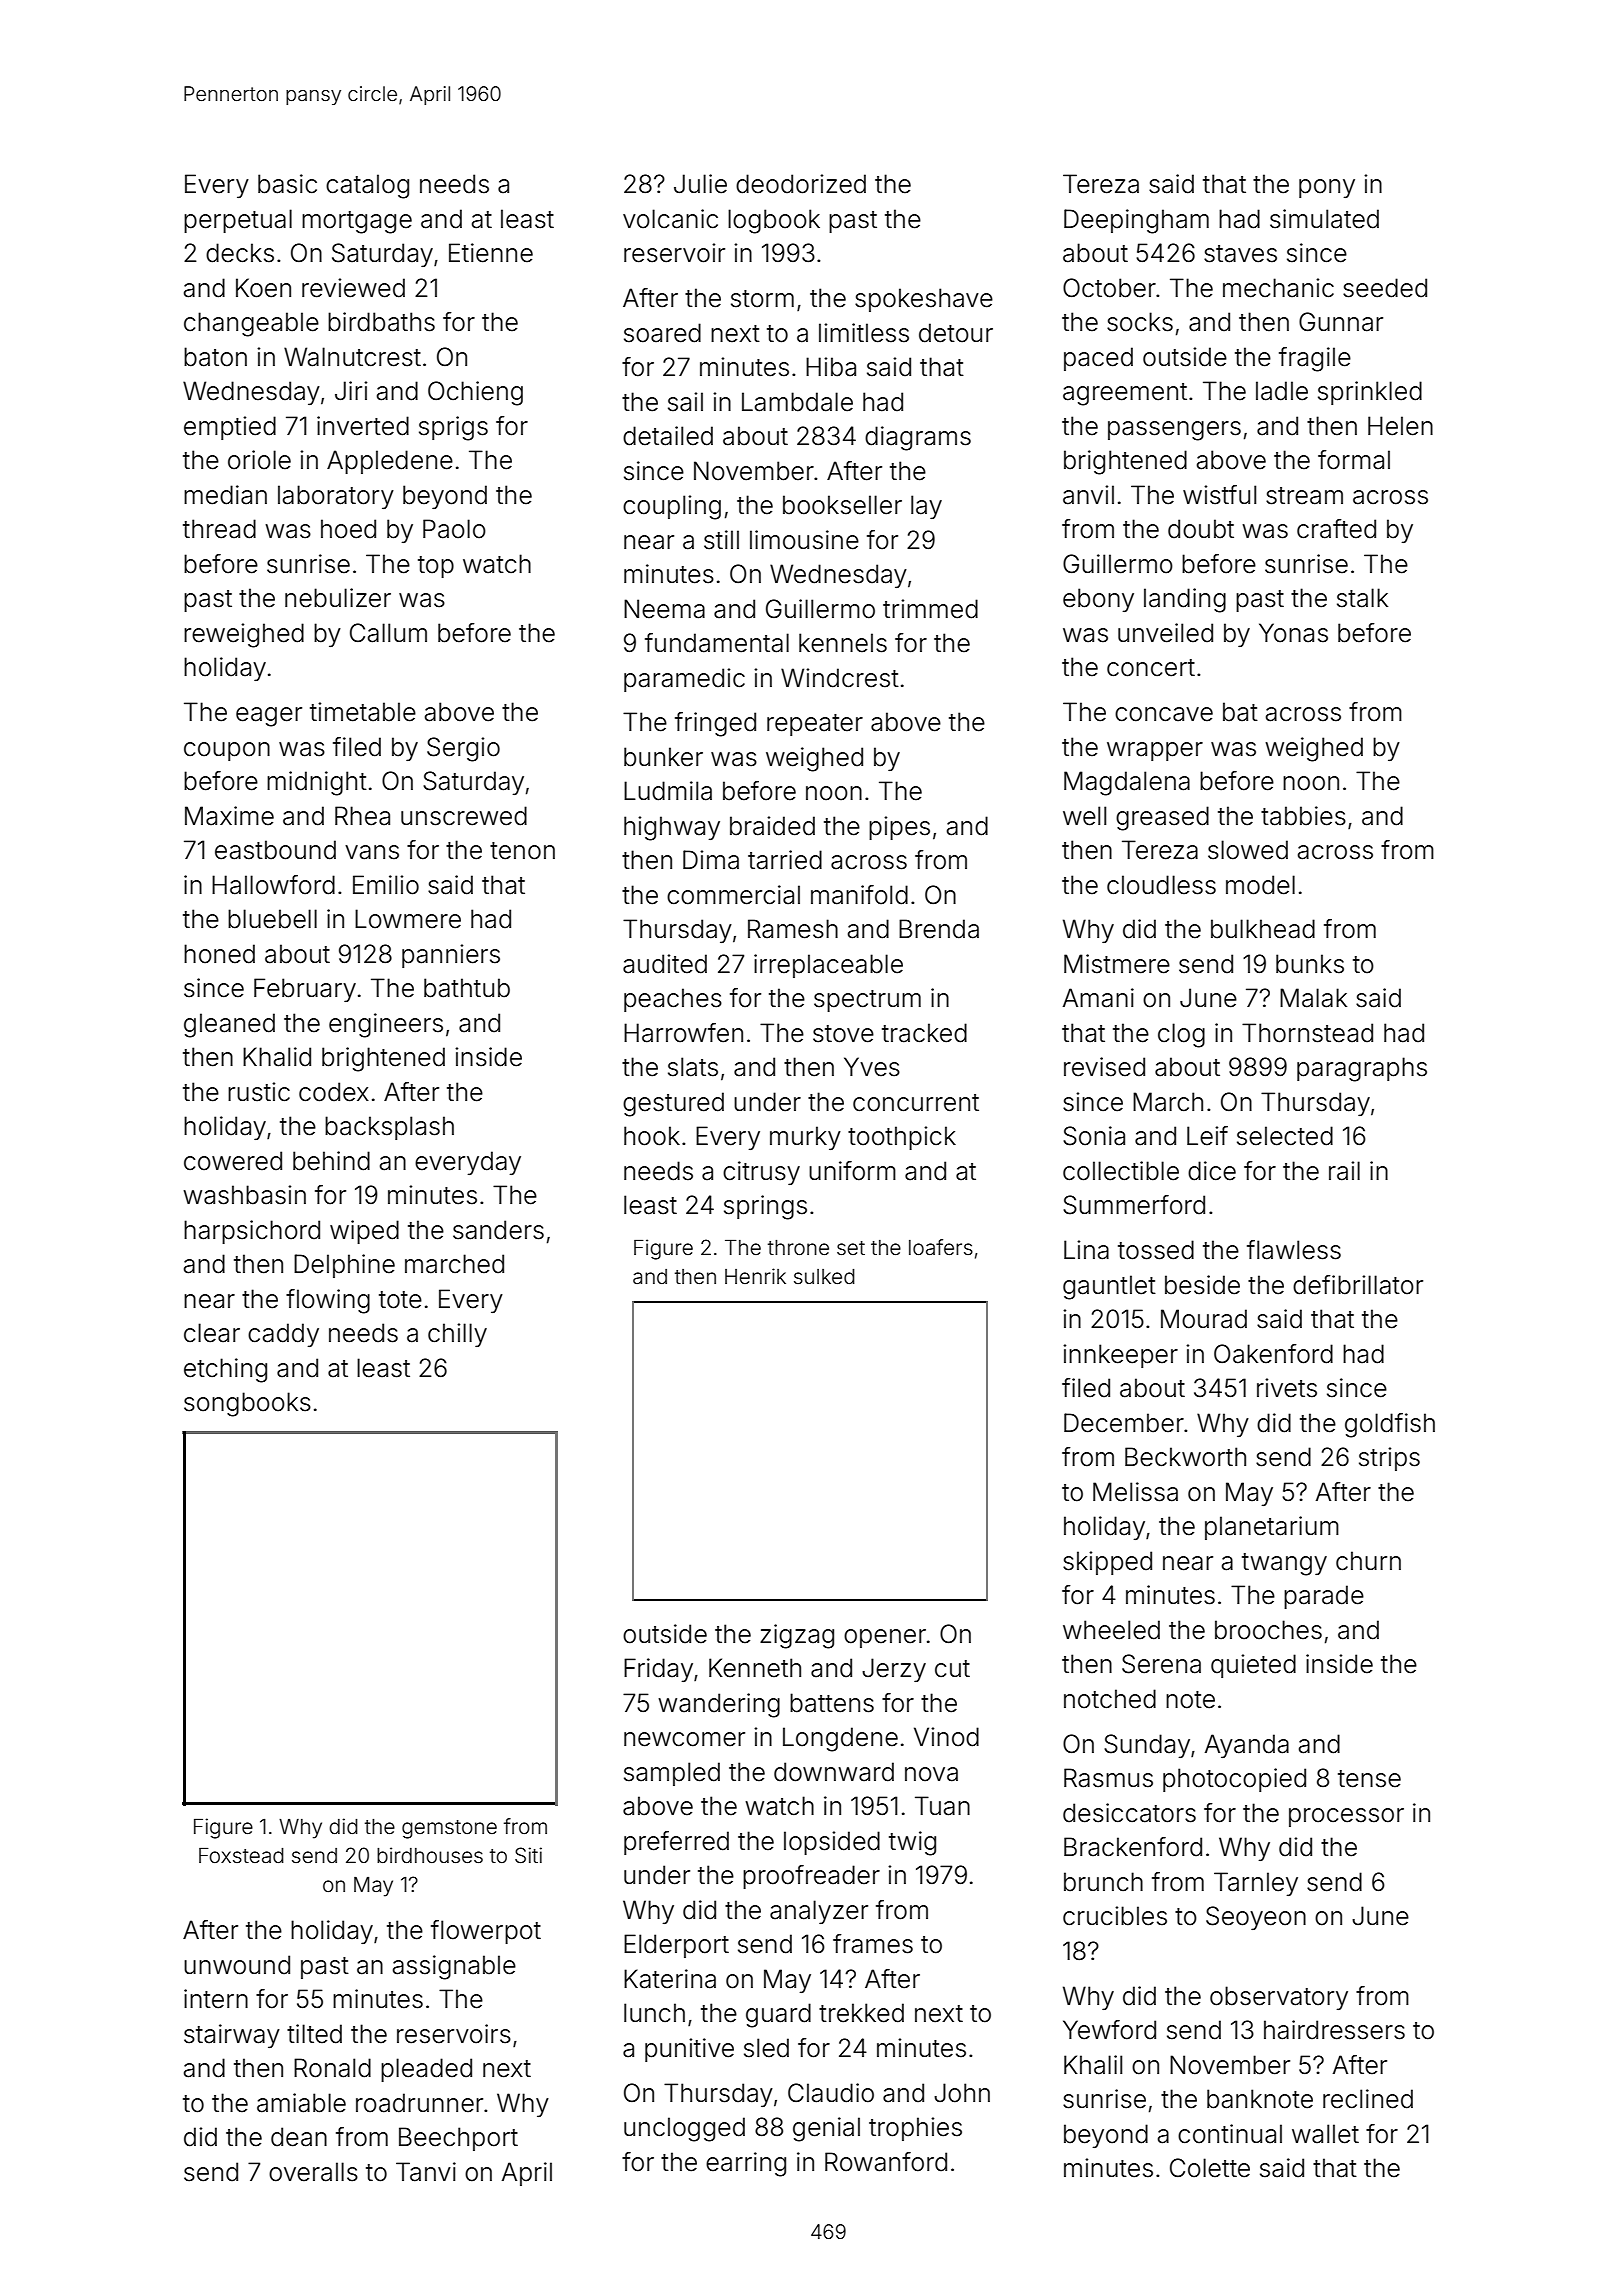  I want to click on sanders, so click(498, 1230).
